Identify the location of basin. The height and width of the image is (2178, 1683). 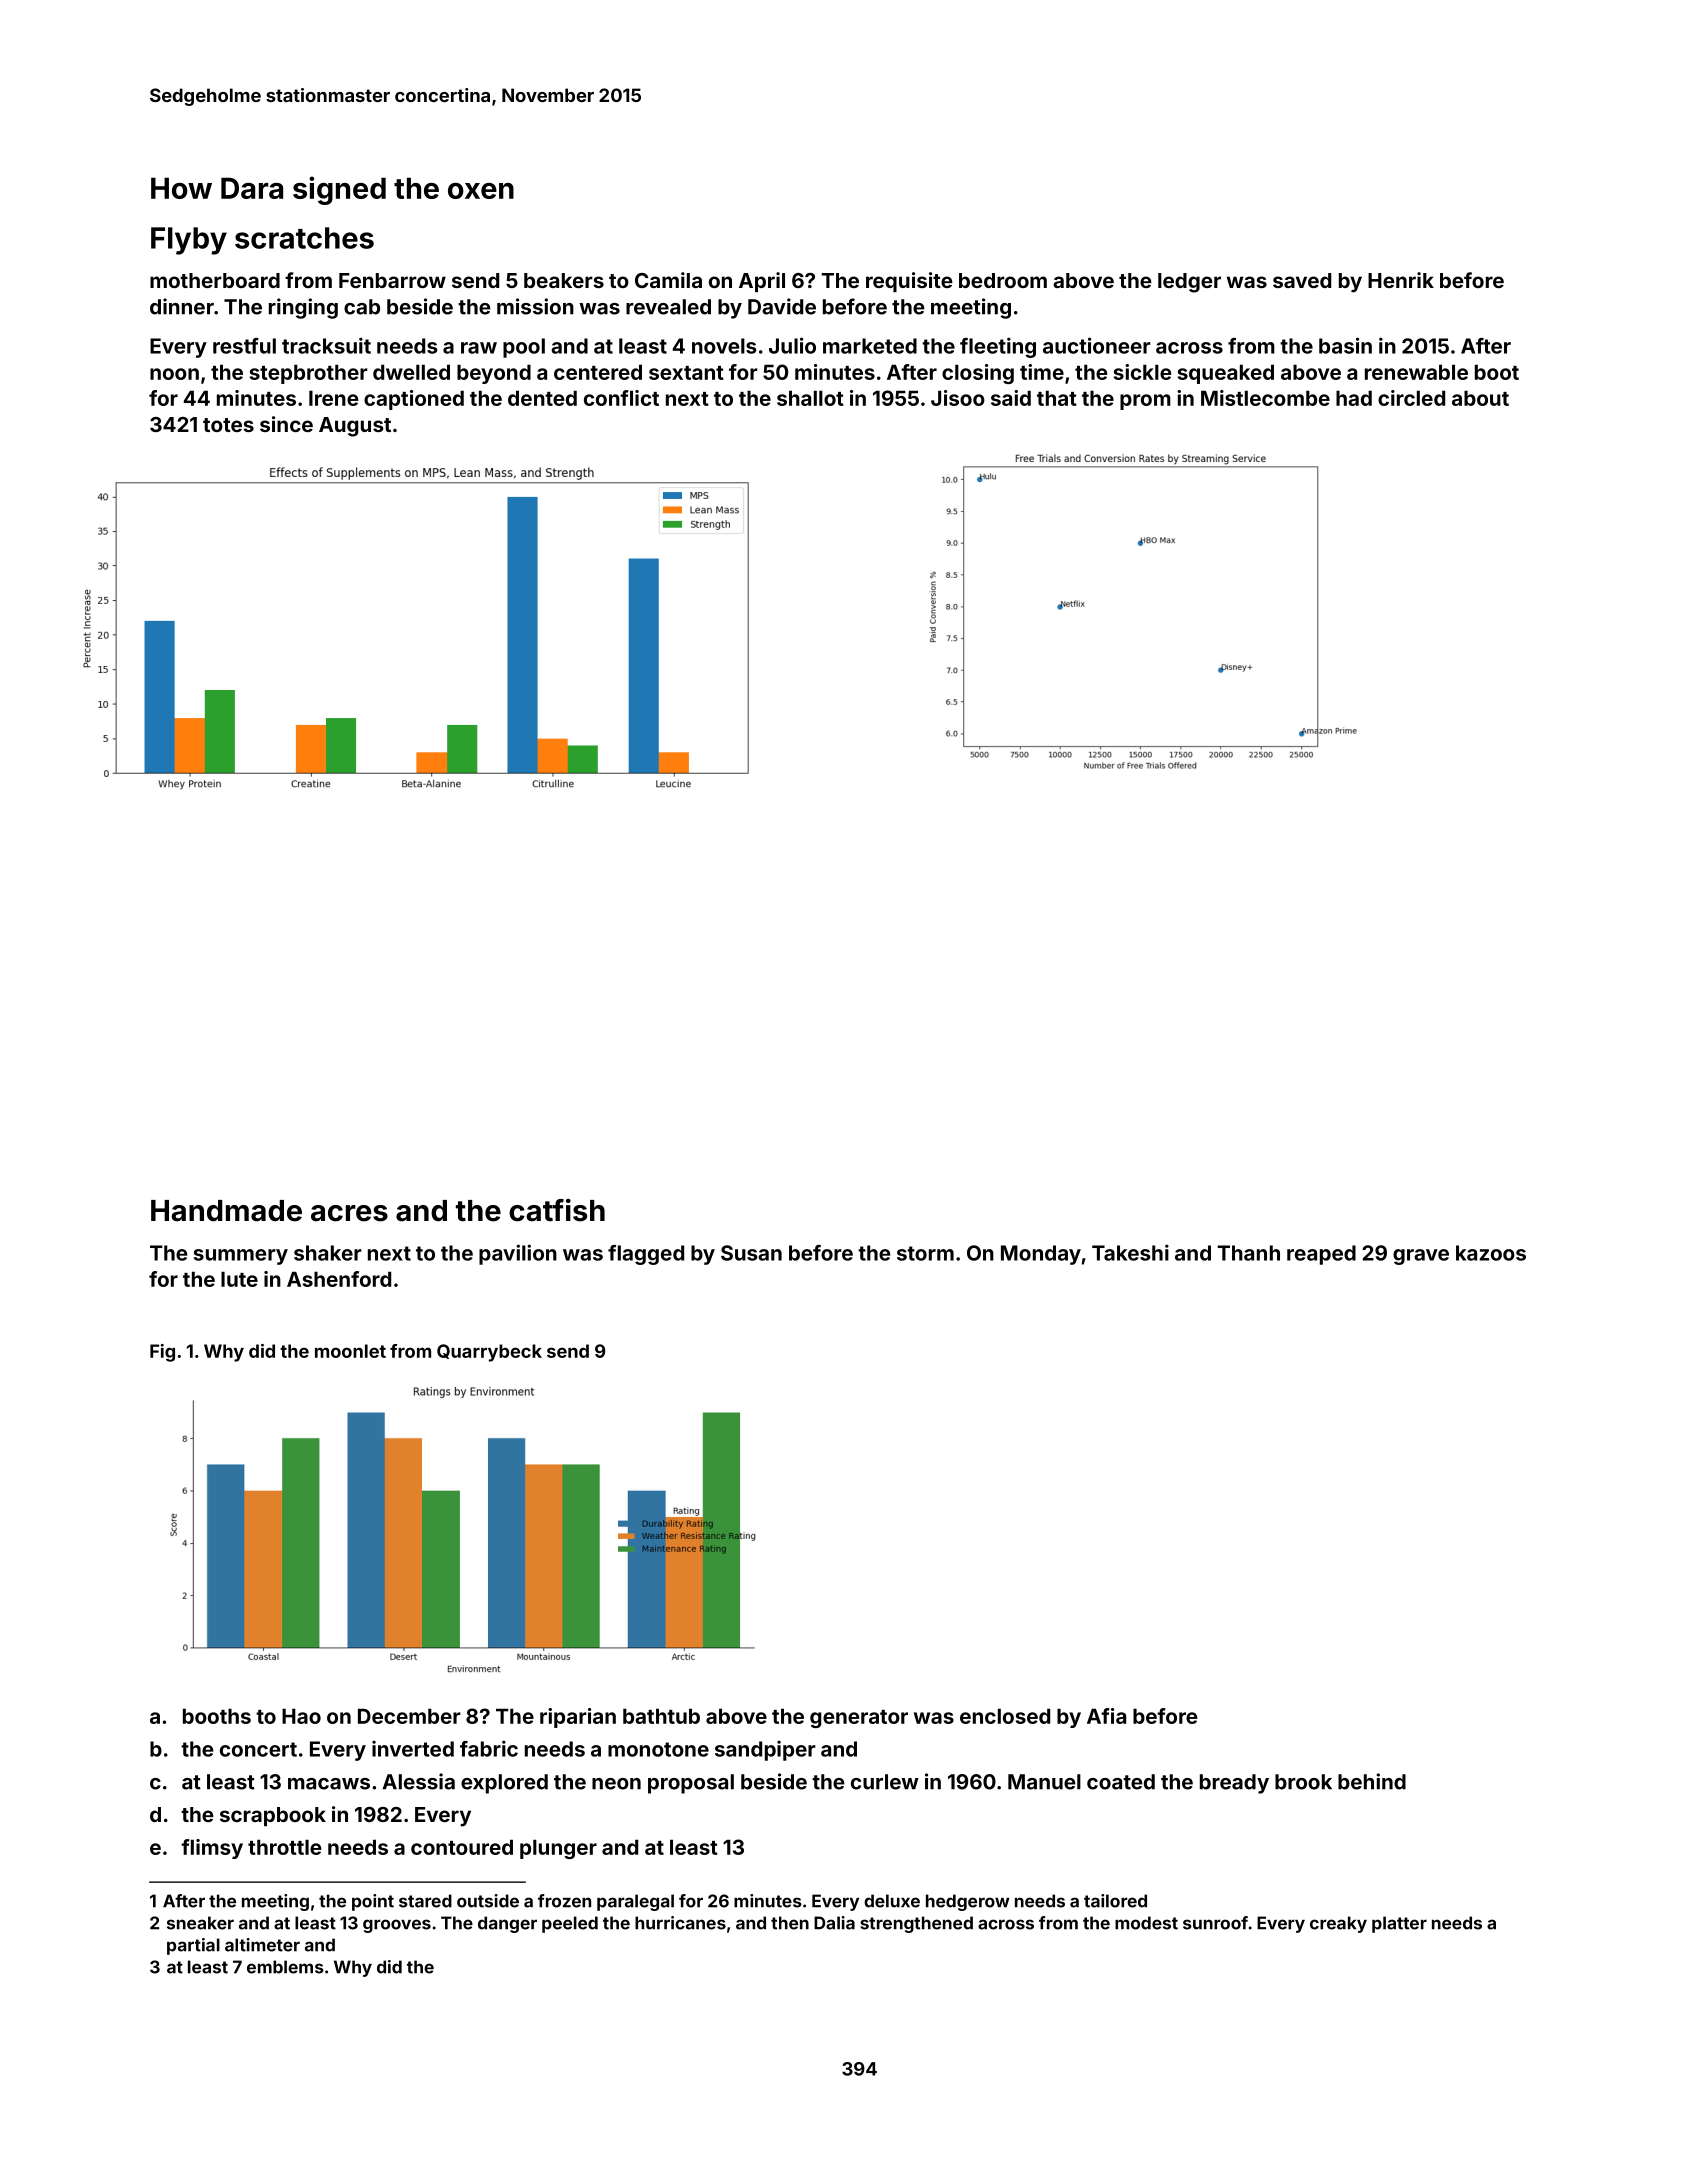
(1345, 345).
